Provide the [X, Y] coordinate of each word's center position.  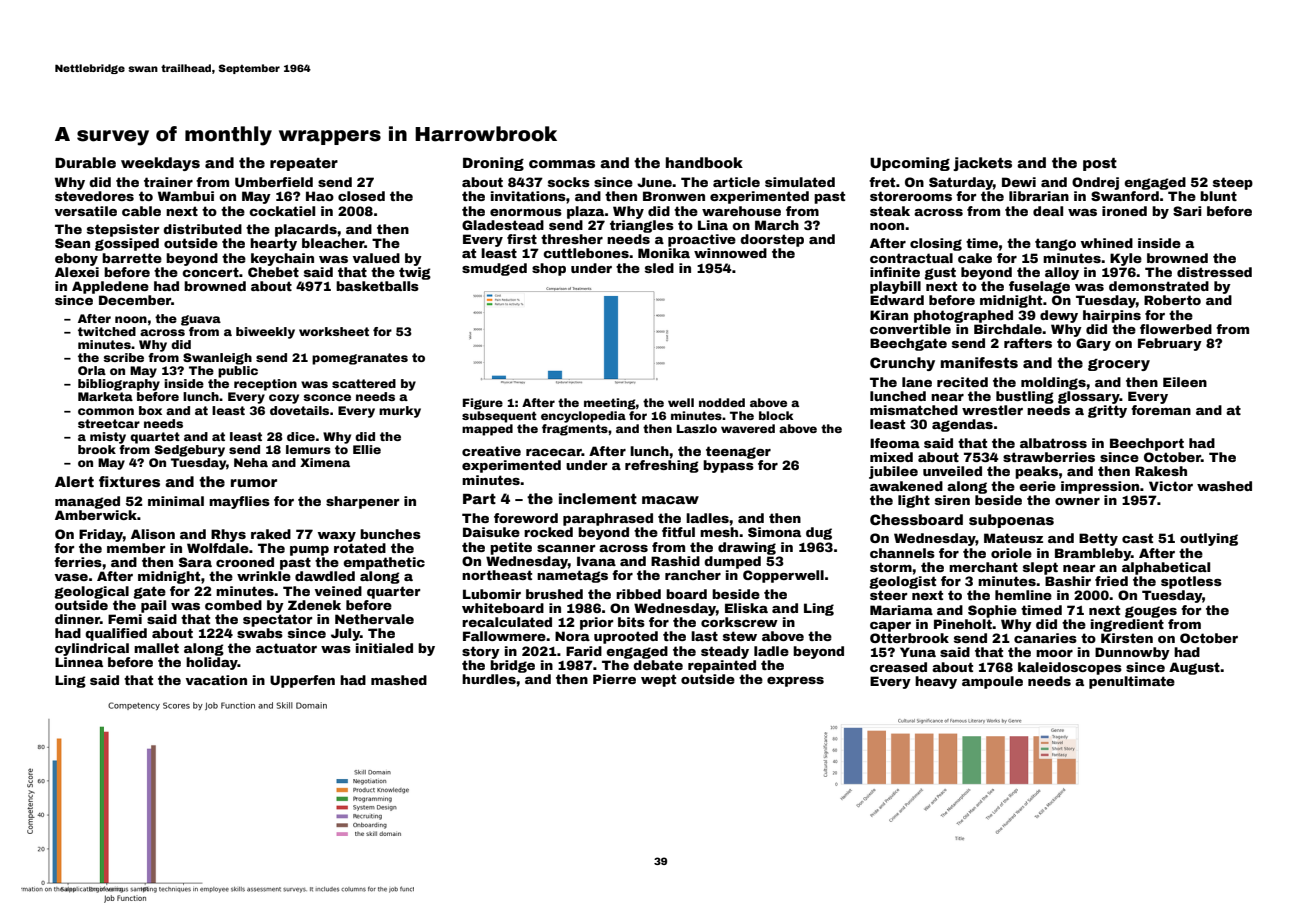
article [736, 182]
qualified [116, 634]
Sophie [992, 611]
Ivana [596, 561]
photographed [963, 316]
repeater [304, 164]
